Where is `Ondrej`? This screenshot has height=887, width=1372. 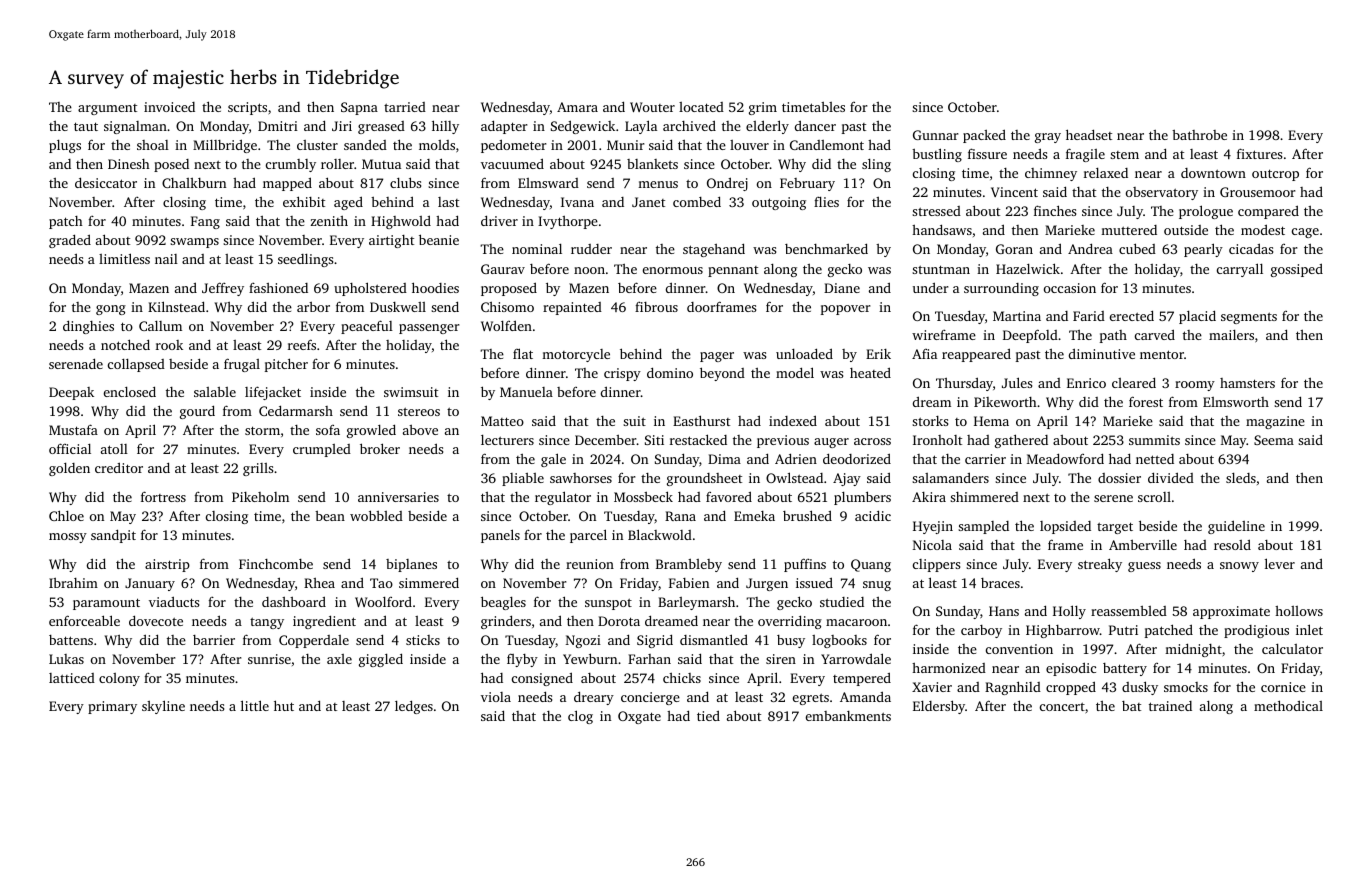
Ondrej is located at coordinates (727, 184).
